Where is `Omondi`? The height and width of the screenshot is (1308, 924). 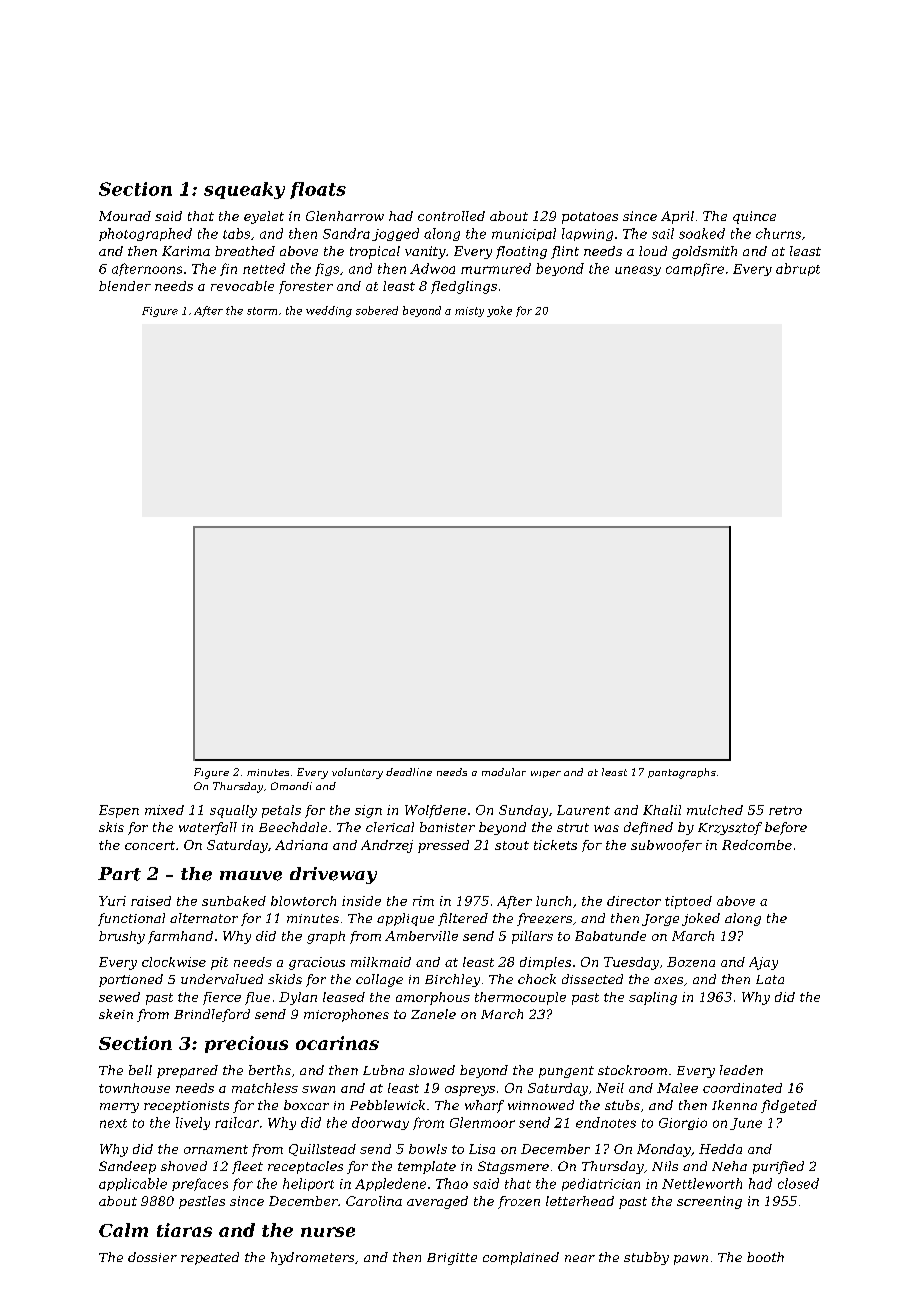
Omondi is located at coordinates (291, 786).
